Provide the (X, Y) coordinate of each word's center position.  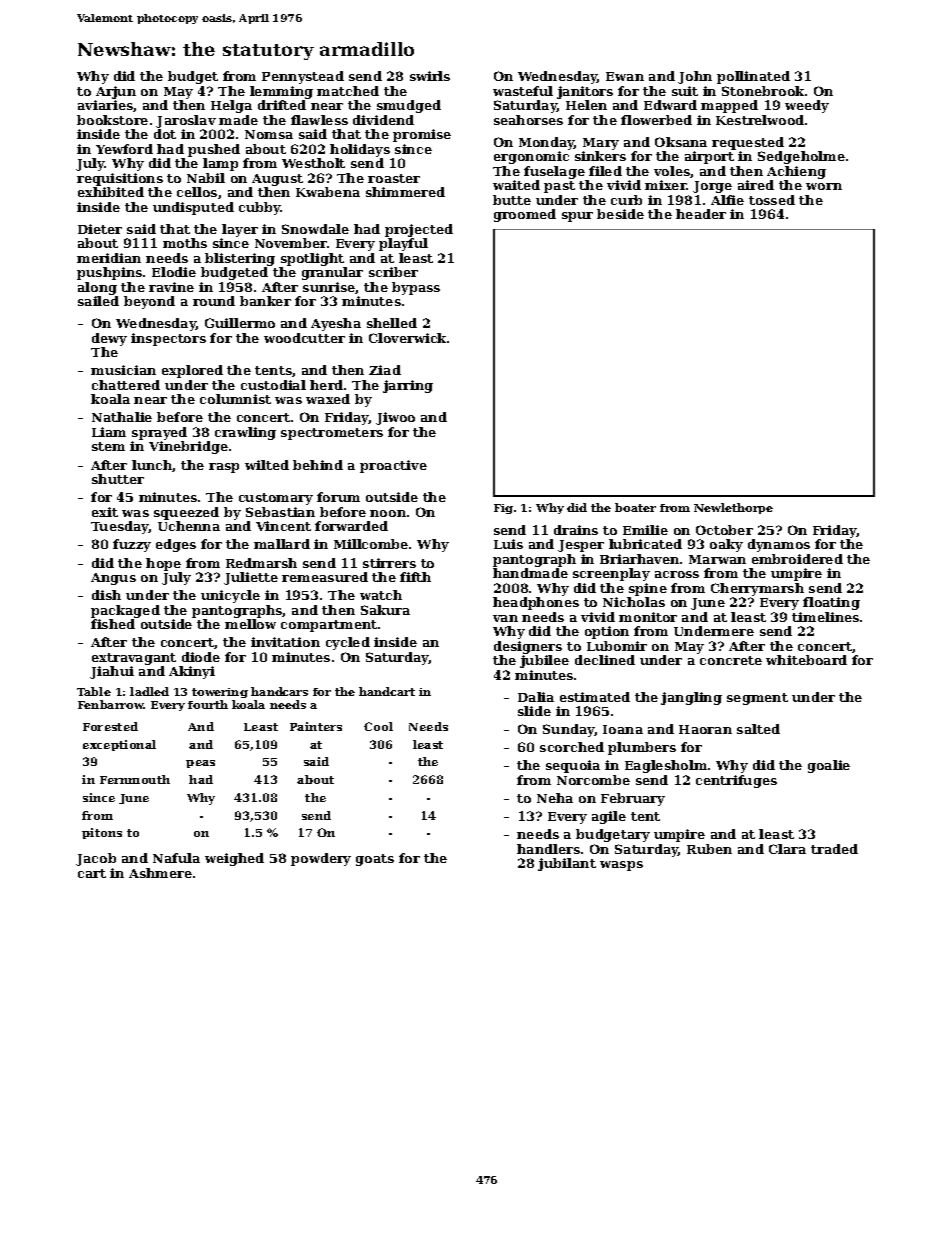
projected (419, 230)
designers (528, 647)
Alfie (727, 200)
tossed (772, 200)
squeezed (186, 513)
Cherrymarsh (757, 589)
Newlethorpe (733, 508)
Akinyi (192, 672)
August (277, 180)
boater (635, 507)
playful (403, 244)
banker (265, 301)
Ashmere (160, 873)
